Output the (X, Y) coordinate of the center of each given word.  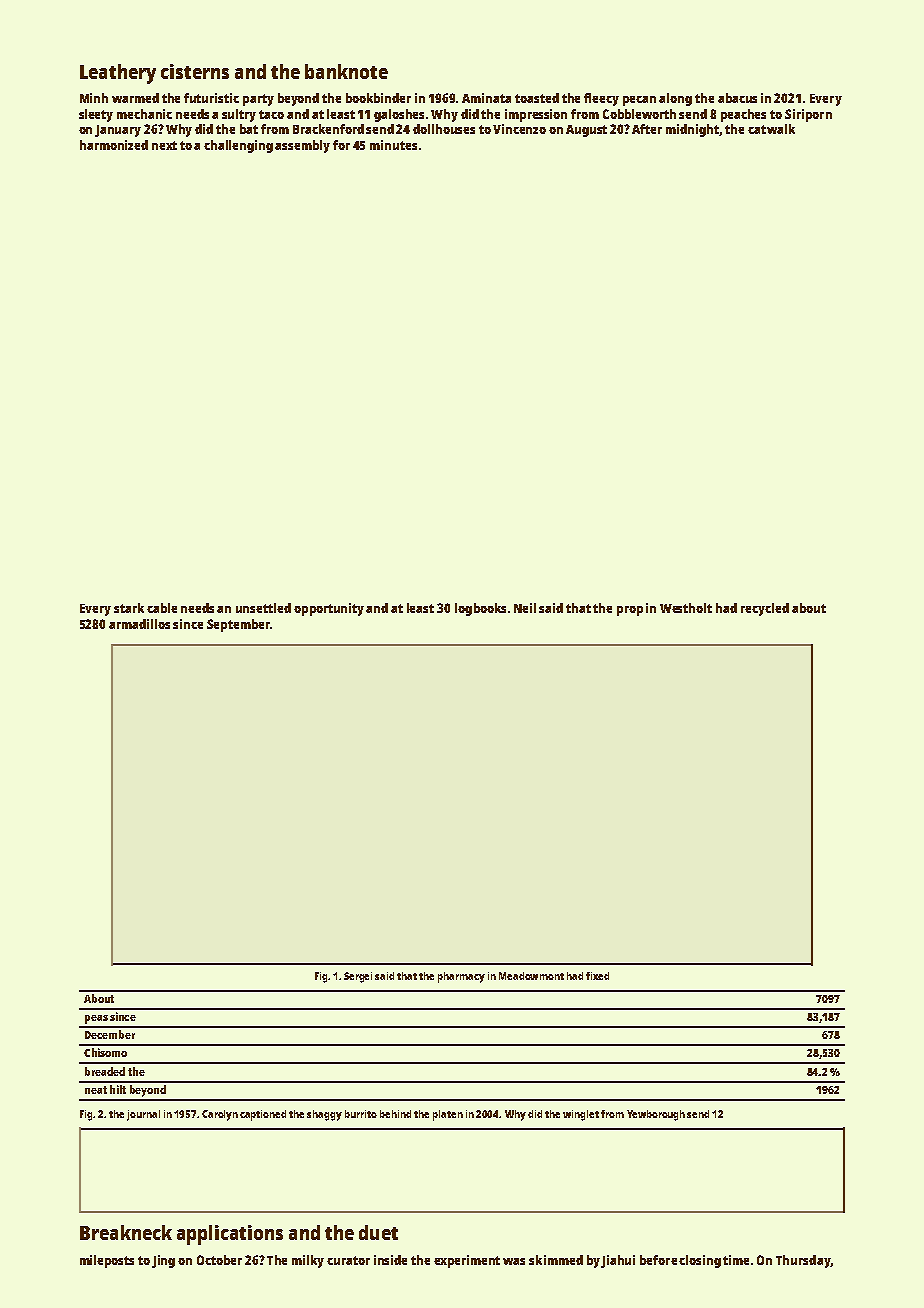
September (238, 625)
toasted (537, 98)
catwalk (771, 129)
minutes (393, 145)
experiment (467, 1261)
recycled (765, 609)
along (675, 99)
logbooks (480, 609)
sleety (96, 115)
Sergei (358, 977)
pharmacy (461, 977)
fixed (597, 976)
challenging (238, 146)
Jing (163, 1261)
